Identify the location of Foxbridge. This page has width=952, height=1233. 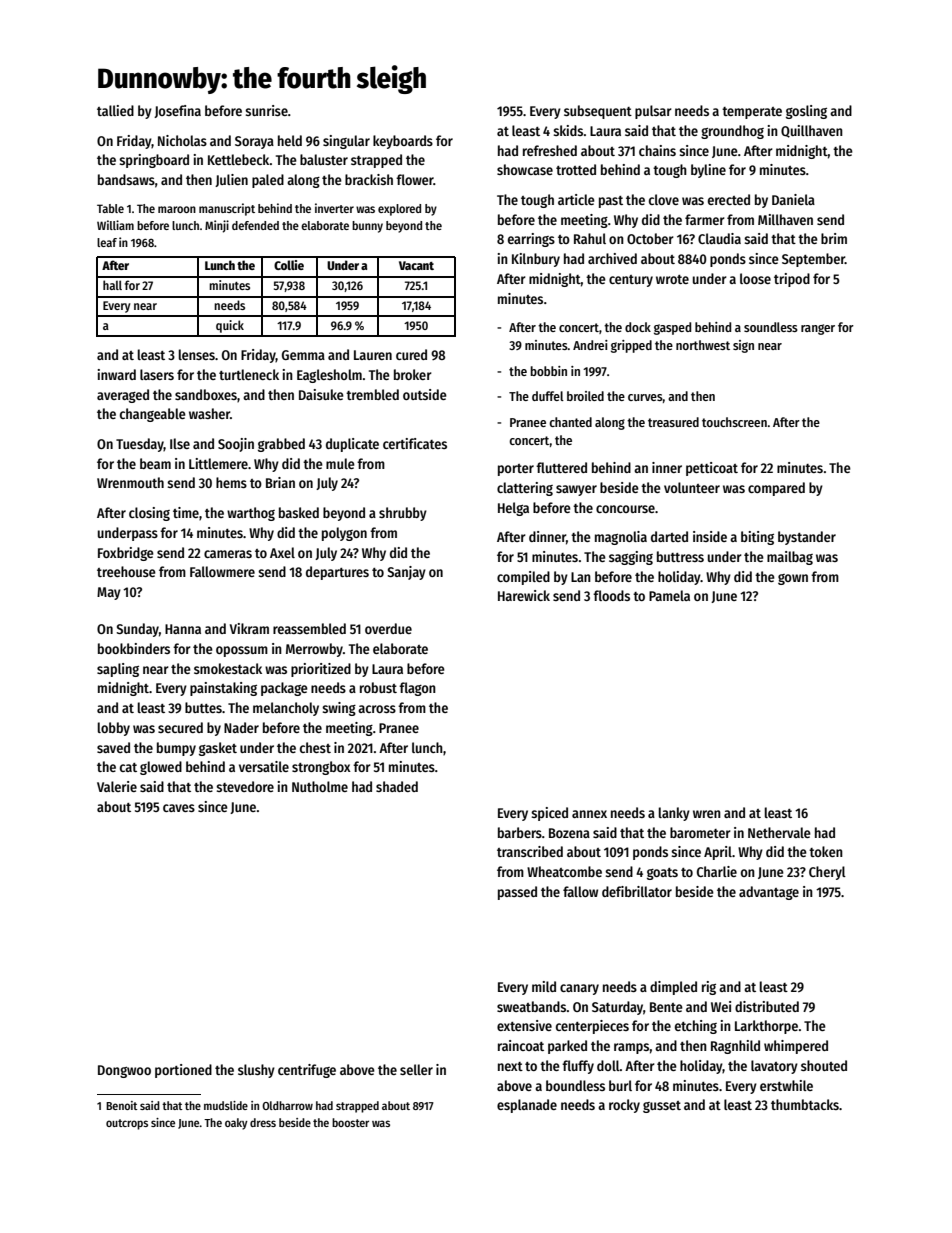
(126, 554).
